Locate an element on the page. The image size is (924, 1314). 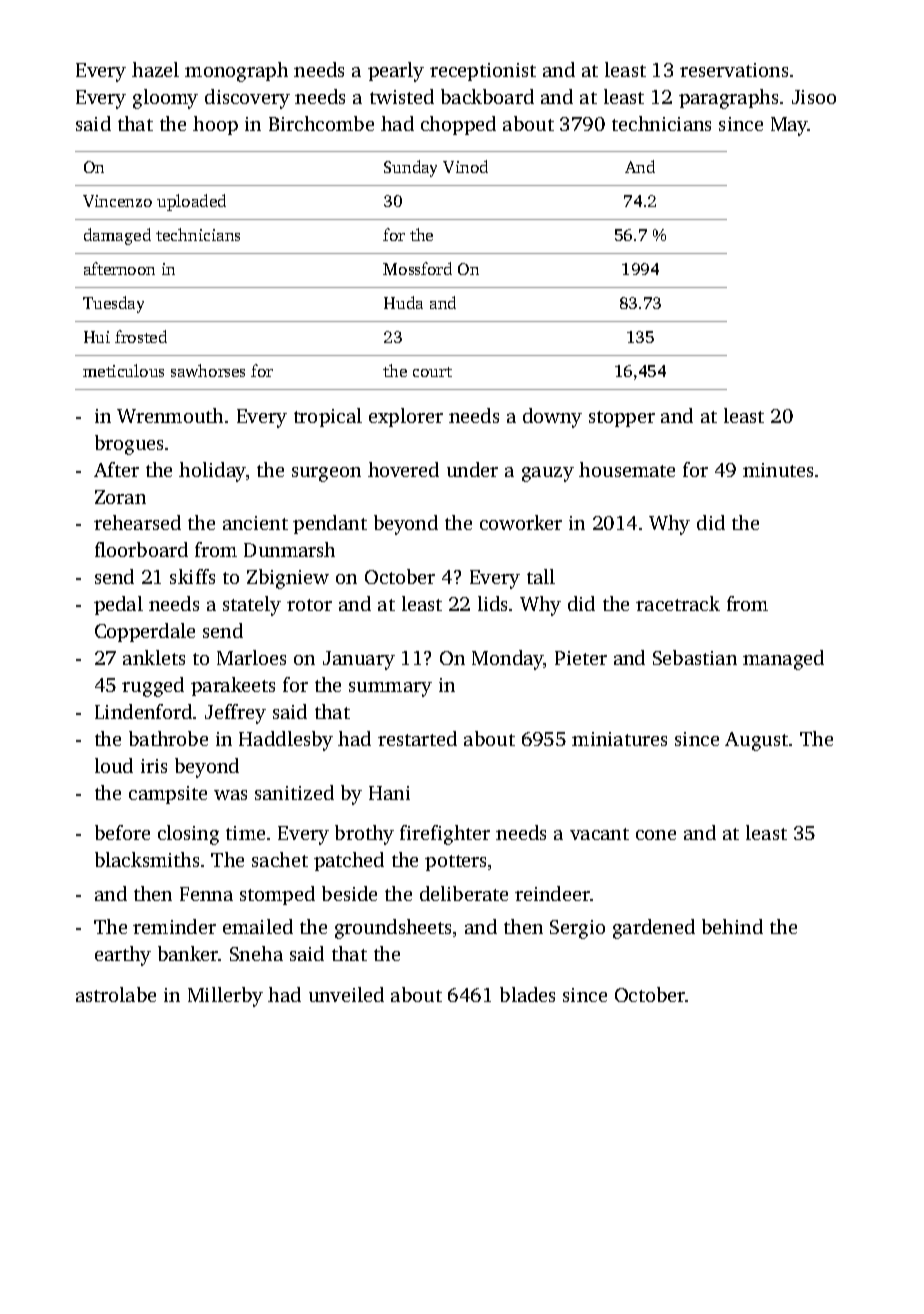
Mossford is located at coordinates (417, 268).
